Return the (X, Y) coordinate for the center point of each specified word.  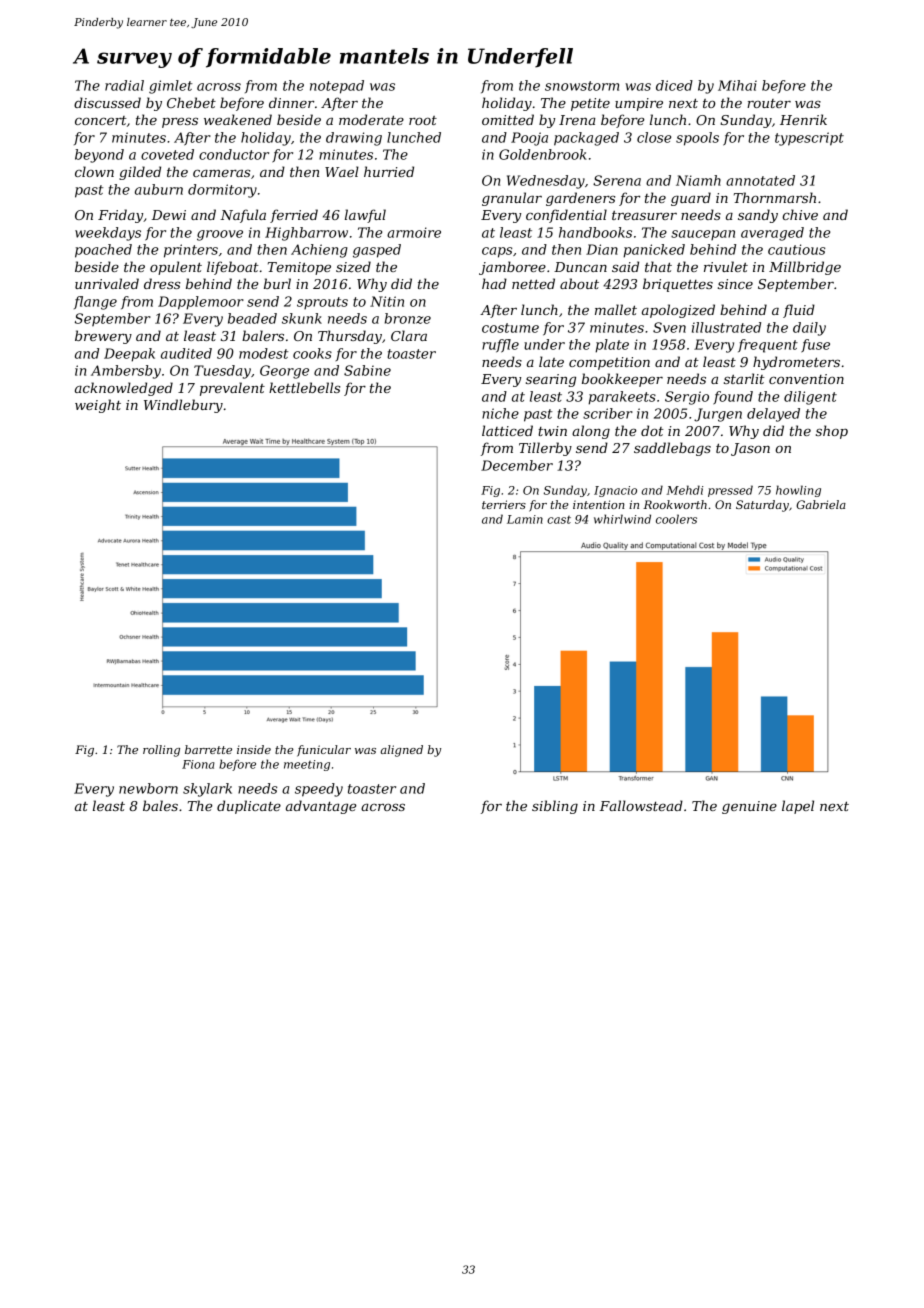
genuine (749, 807)
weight (98, 406)
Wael (342, 171)
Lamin (525, 519)
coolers (676, 519)
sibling (555, 807)
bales (160, 805)
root (423, 120)
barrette (208, 749)
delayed (773, 415)
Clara (409, 335)
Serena (617, 180)
